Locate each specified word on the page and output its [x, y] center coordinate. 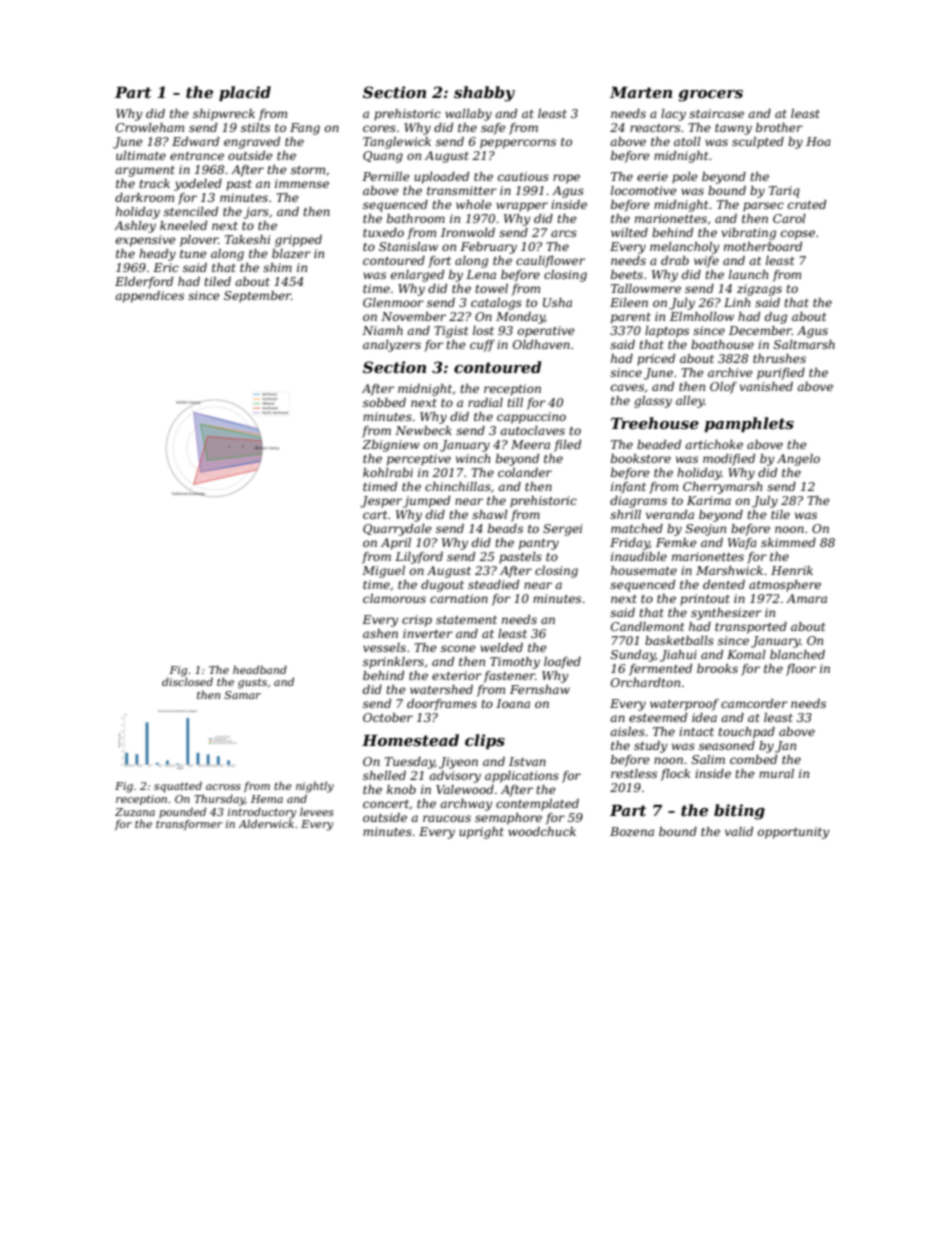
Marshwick [729, 570]
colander [525, 472]
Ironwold [468, 232]
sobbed [384, 402]
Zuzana [135, 812]
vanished [766, 386]
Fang [305, 129]
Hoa [818, 141]
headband [260, 669]
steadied [493, 584]
